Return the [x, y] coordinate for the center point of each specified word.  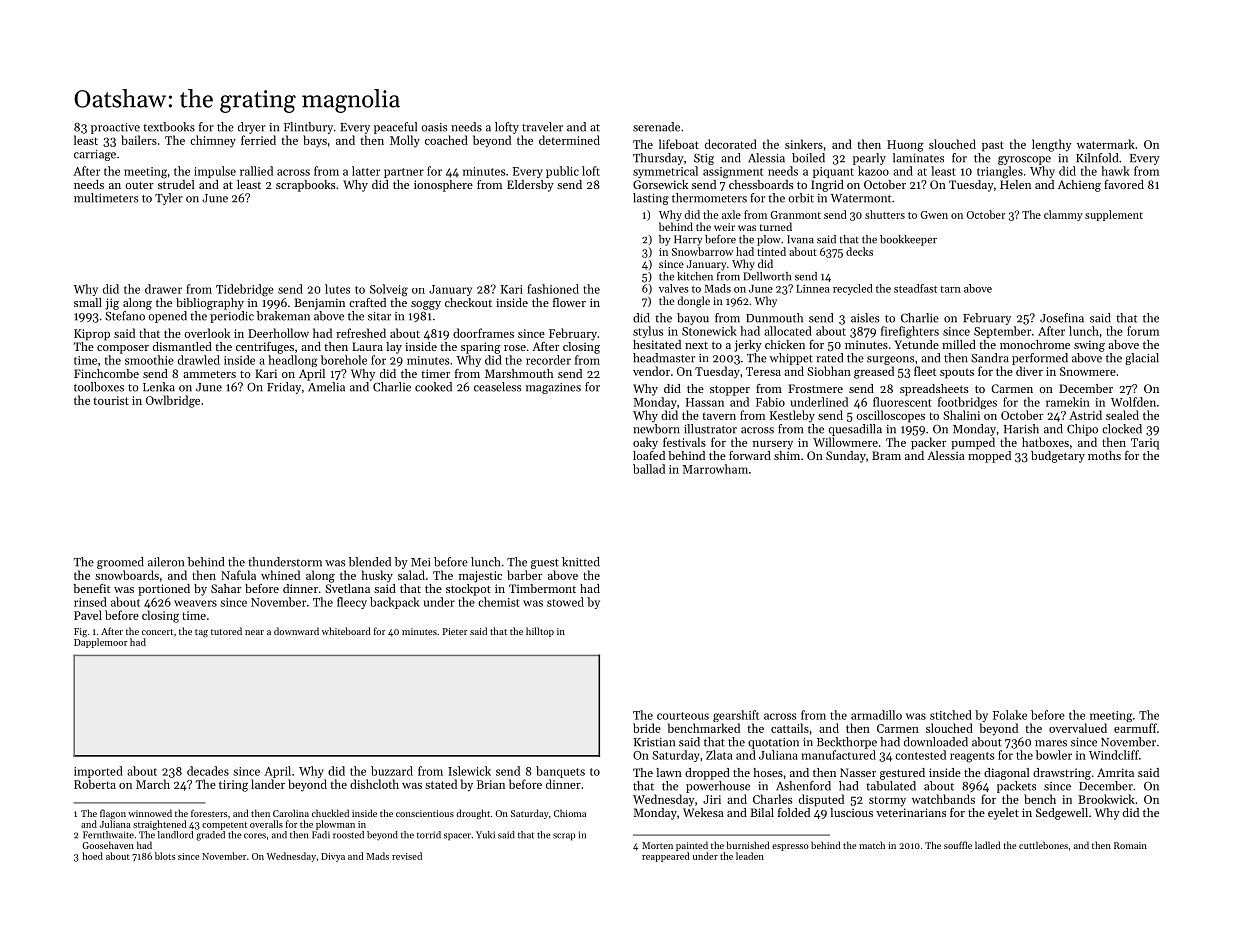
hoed [92, 856]
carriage [95, 155]
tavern [719, 416]
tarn [950, 289]
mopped [989, 457]
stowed [565, 602]
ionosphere [443, 186]
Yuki [485, 835]
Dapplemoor [101, 643]
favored [1124, 184]
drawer [163, 289]
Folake [1010, 715]
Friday [284, 388]
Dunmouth [774, 318]
